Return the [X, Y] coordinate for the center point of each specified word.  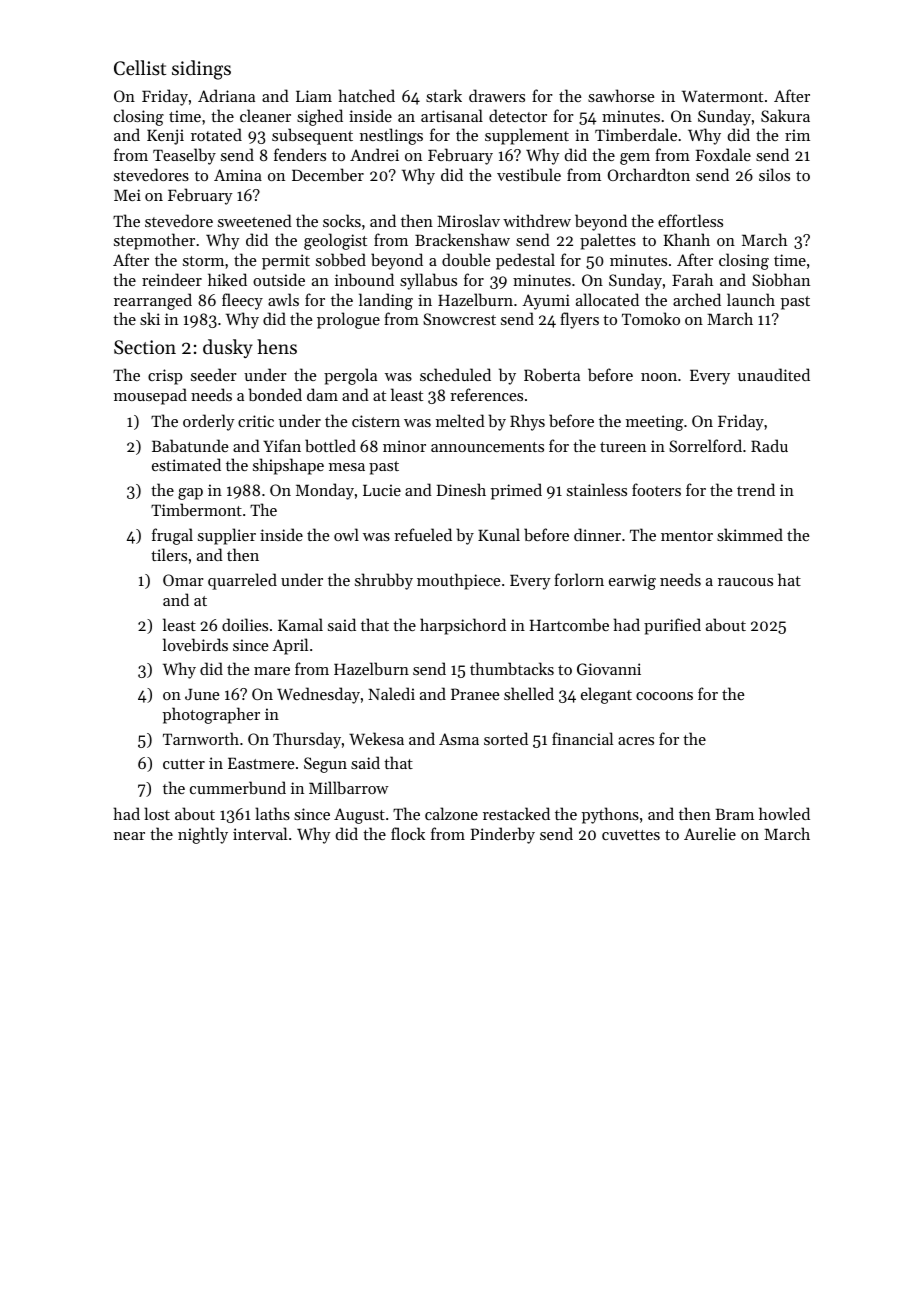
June [202, 694]
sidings [201, 70]
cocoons [664, 696]
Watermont [722, 96]
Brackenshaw [462, 239]
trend [756, 489]
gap [190, 494]
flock [408, 833]
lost [157, 813]
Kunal [499, 534]
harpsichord [463, 626]
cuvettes [631, 835]
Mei [127, 195]
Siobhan [781, 279]
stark [444, 95]
